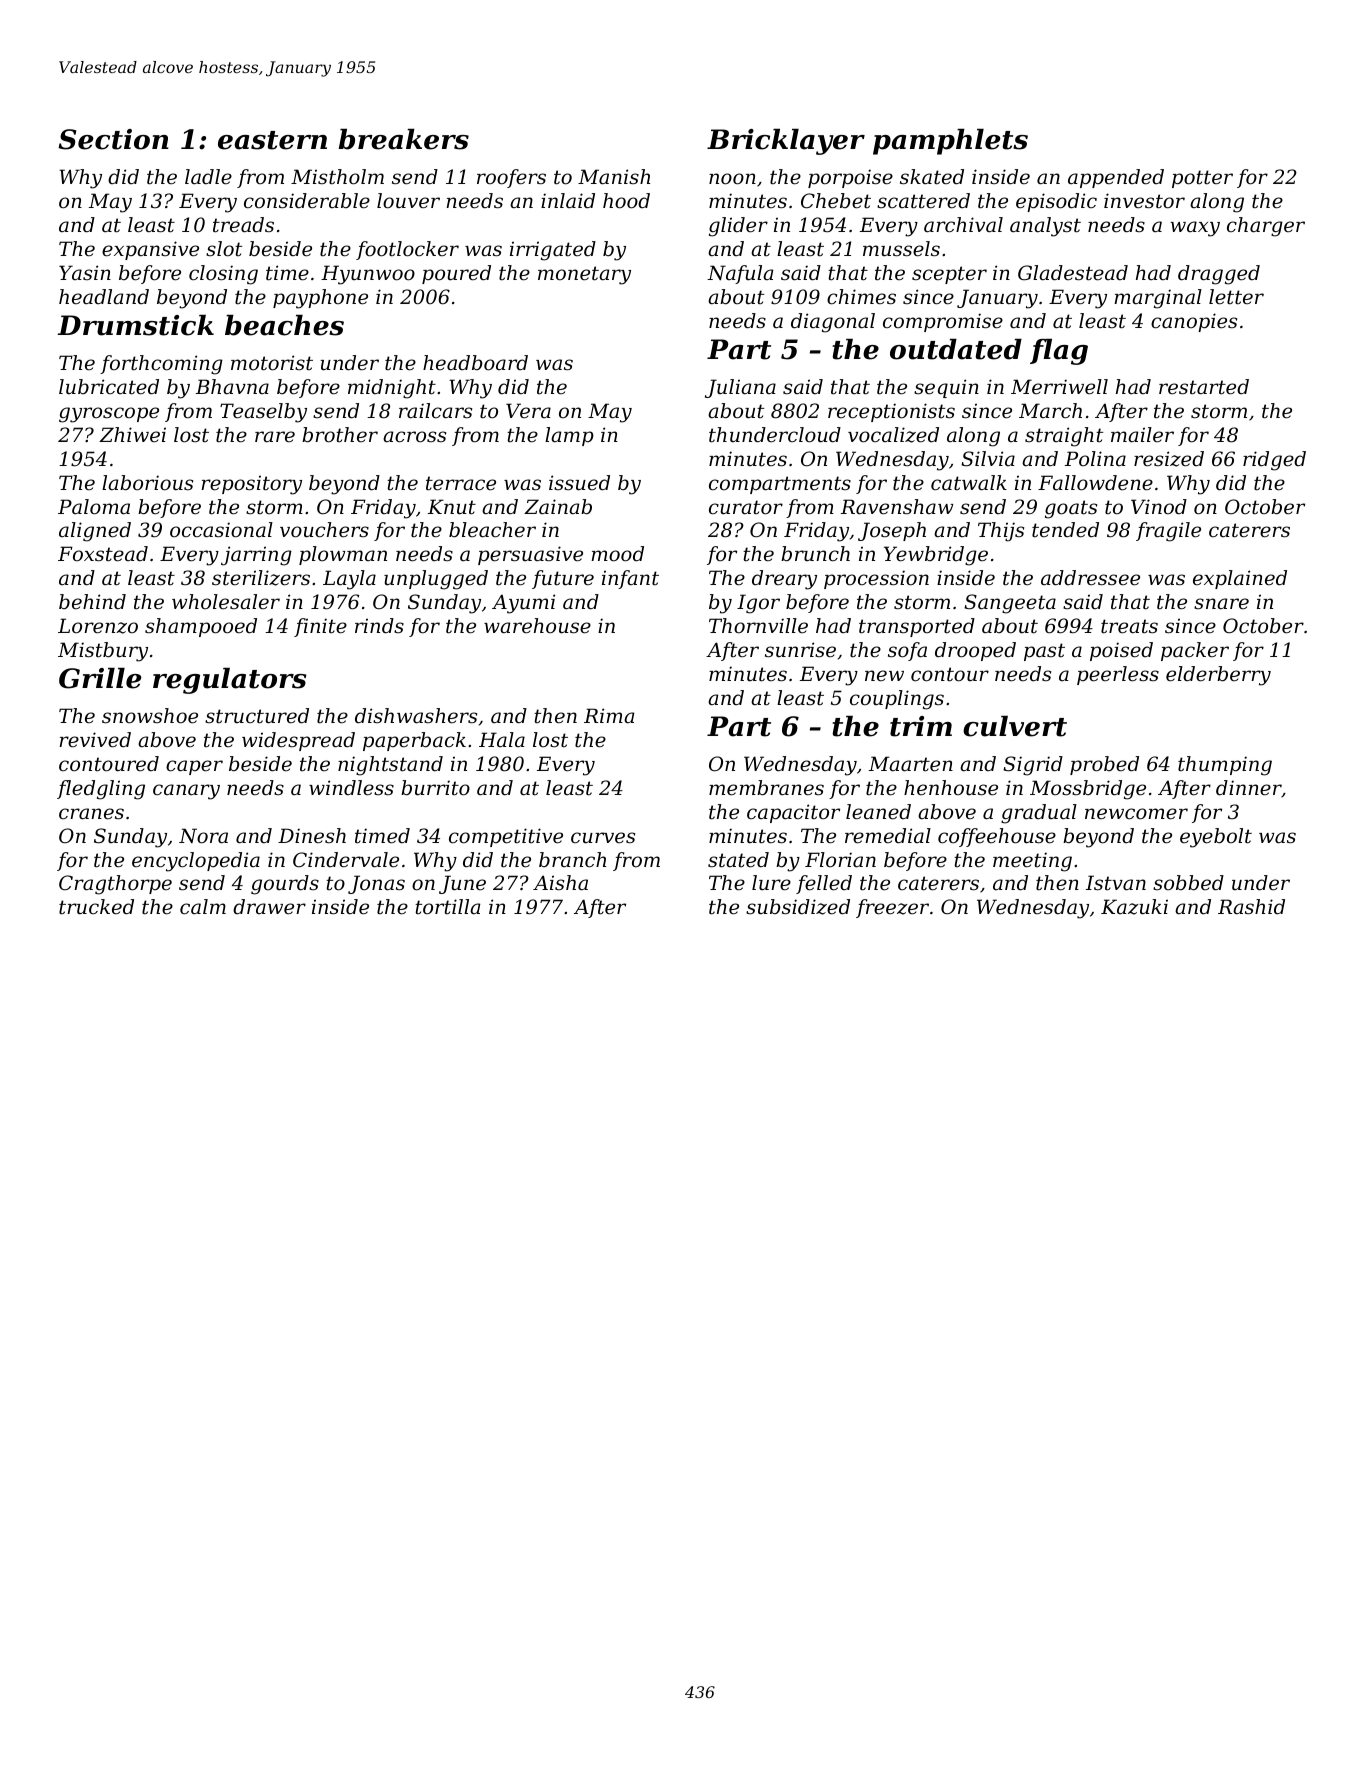 Image resolution: width=1370 pixels, height=1773 pixels. What do you see at coordinates (511, 178) in the screenshot?
I see `roofers` at bounding box center [511, 178].
